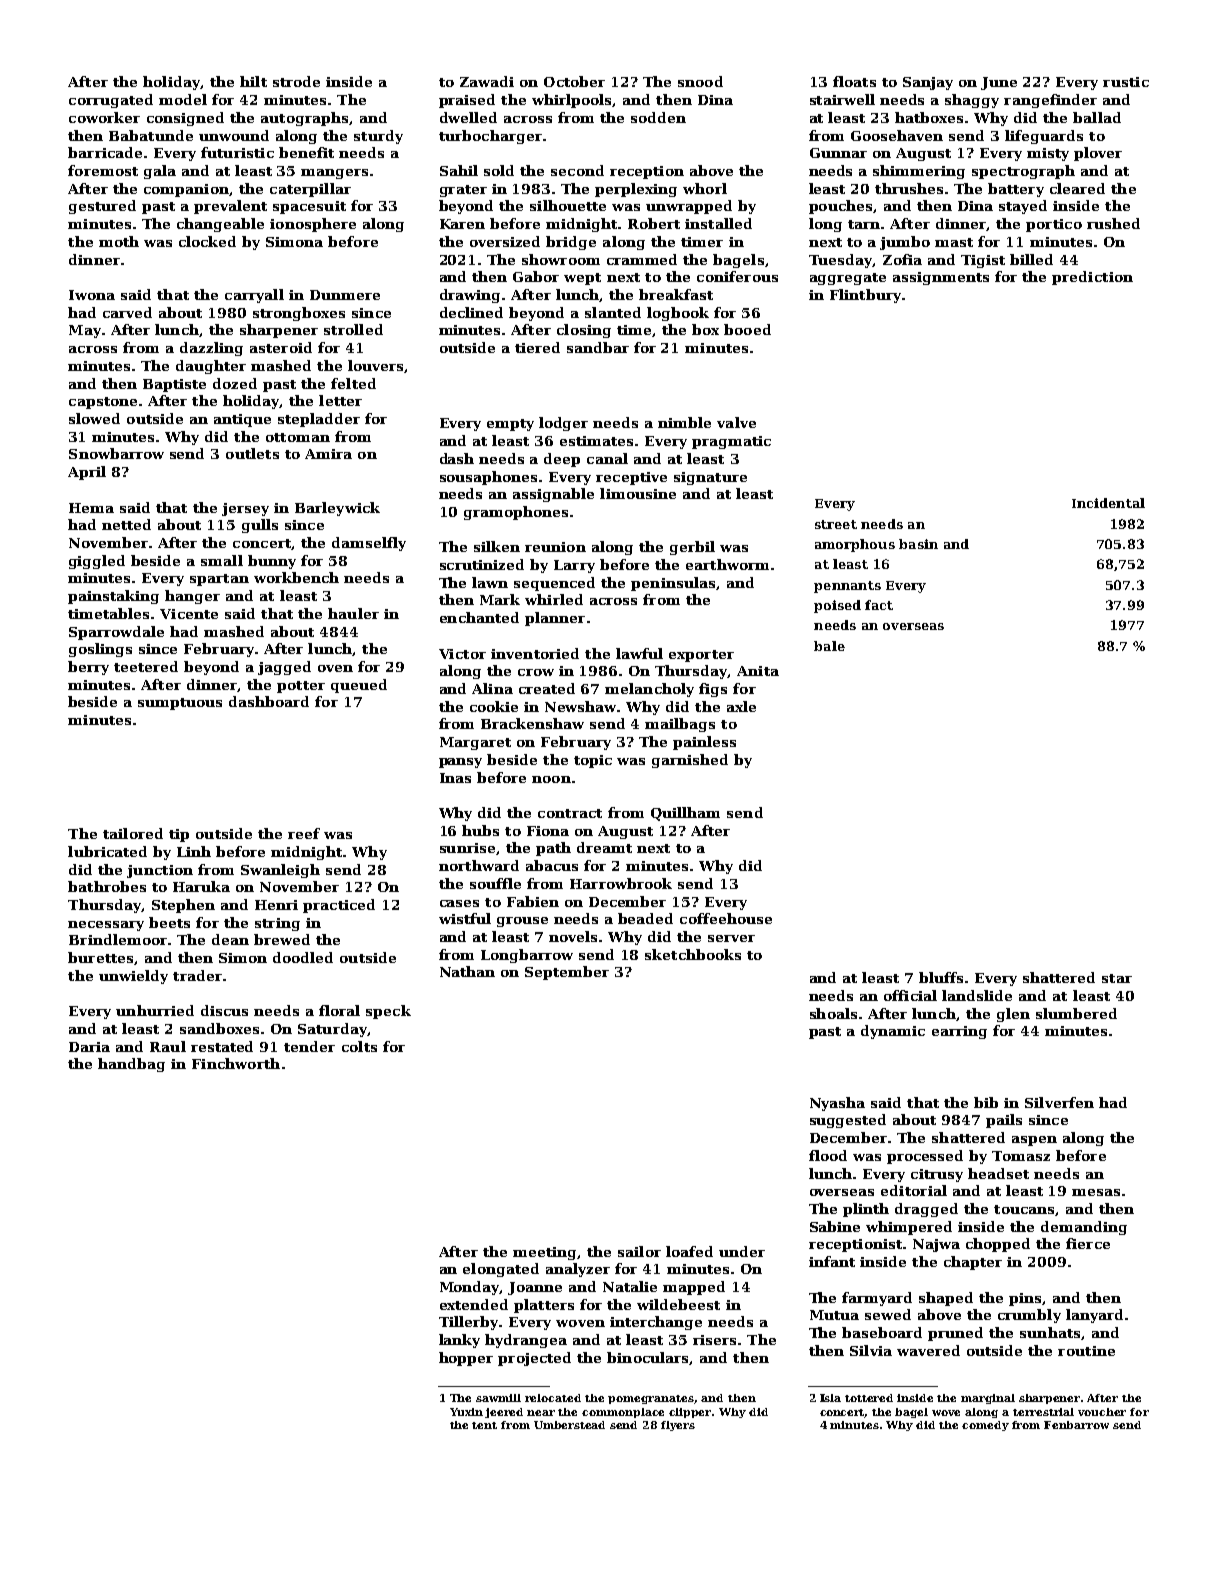 This screenshot has width=1219, height=1578. I want to click on portico, so click(1054, 225).
